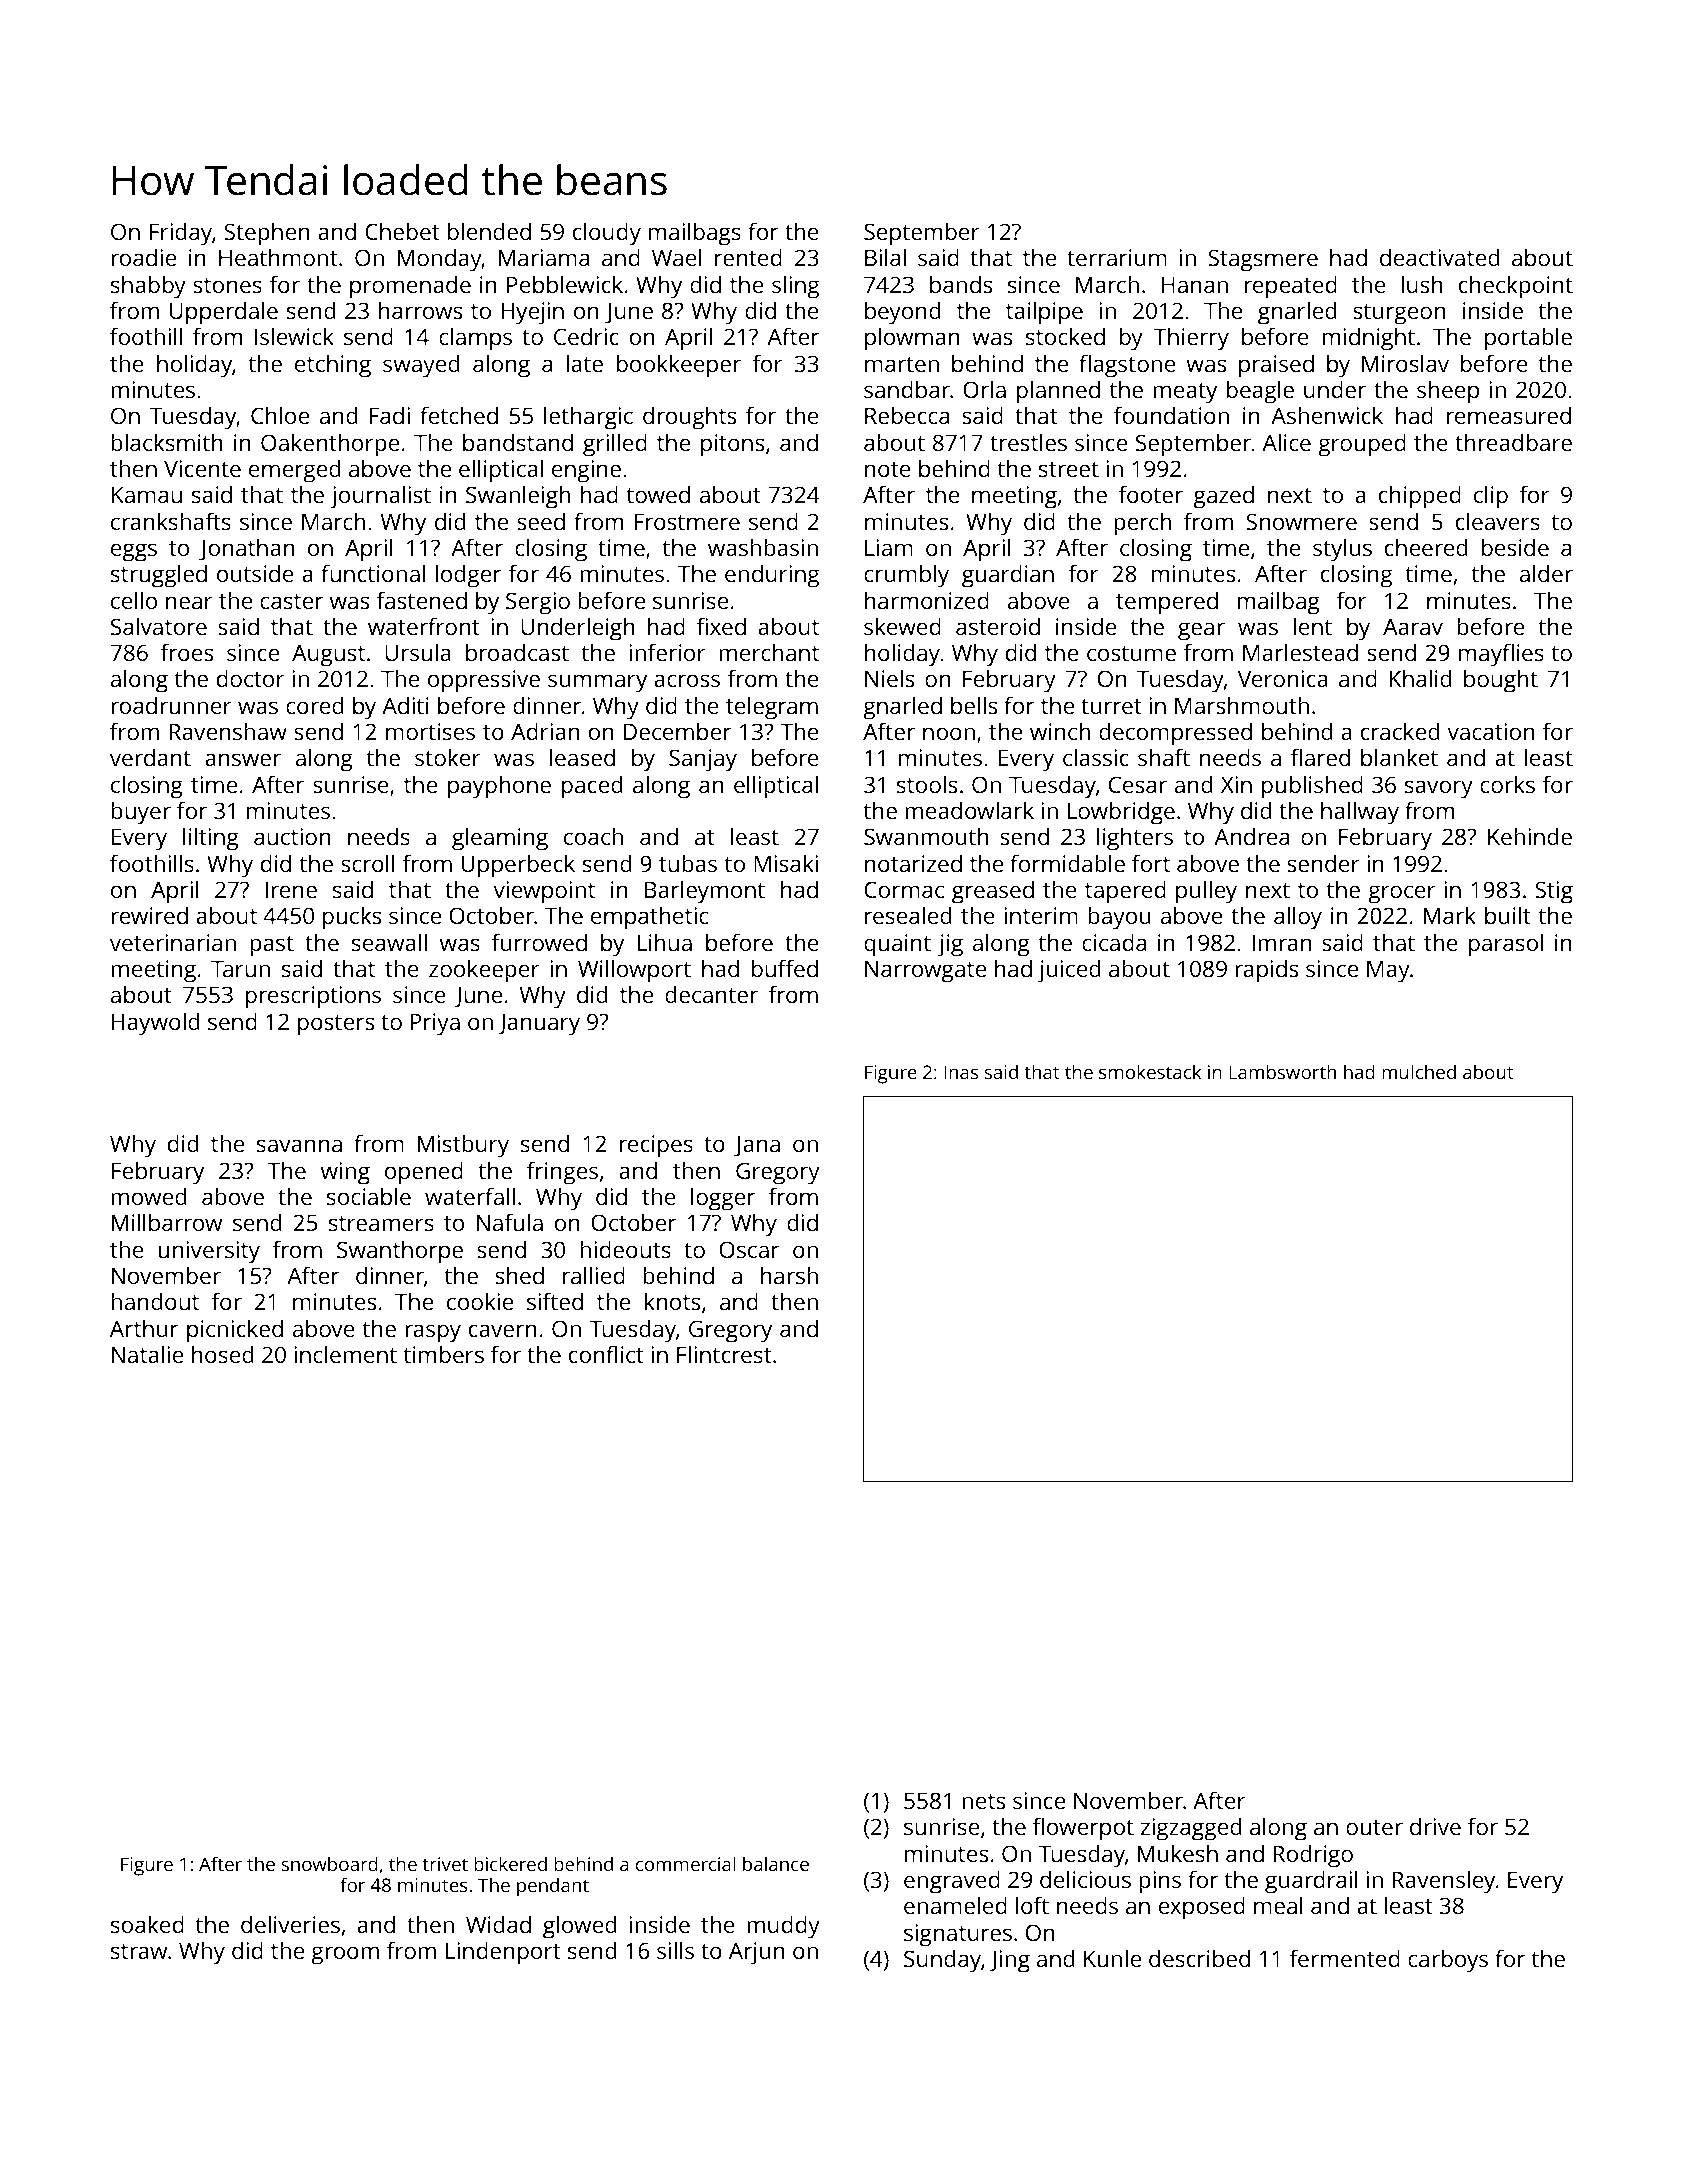  Describe the element at coordinates (345, 1955) in the page. I see `groom` at that location.
